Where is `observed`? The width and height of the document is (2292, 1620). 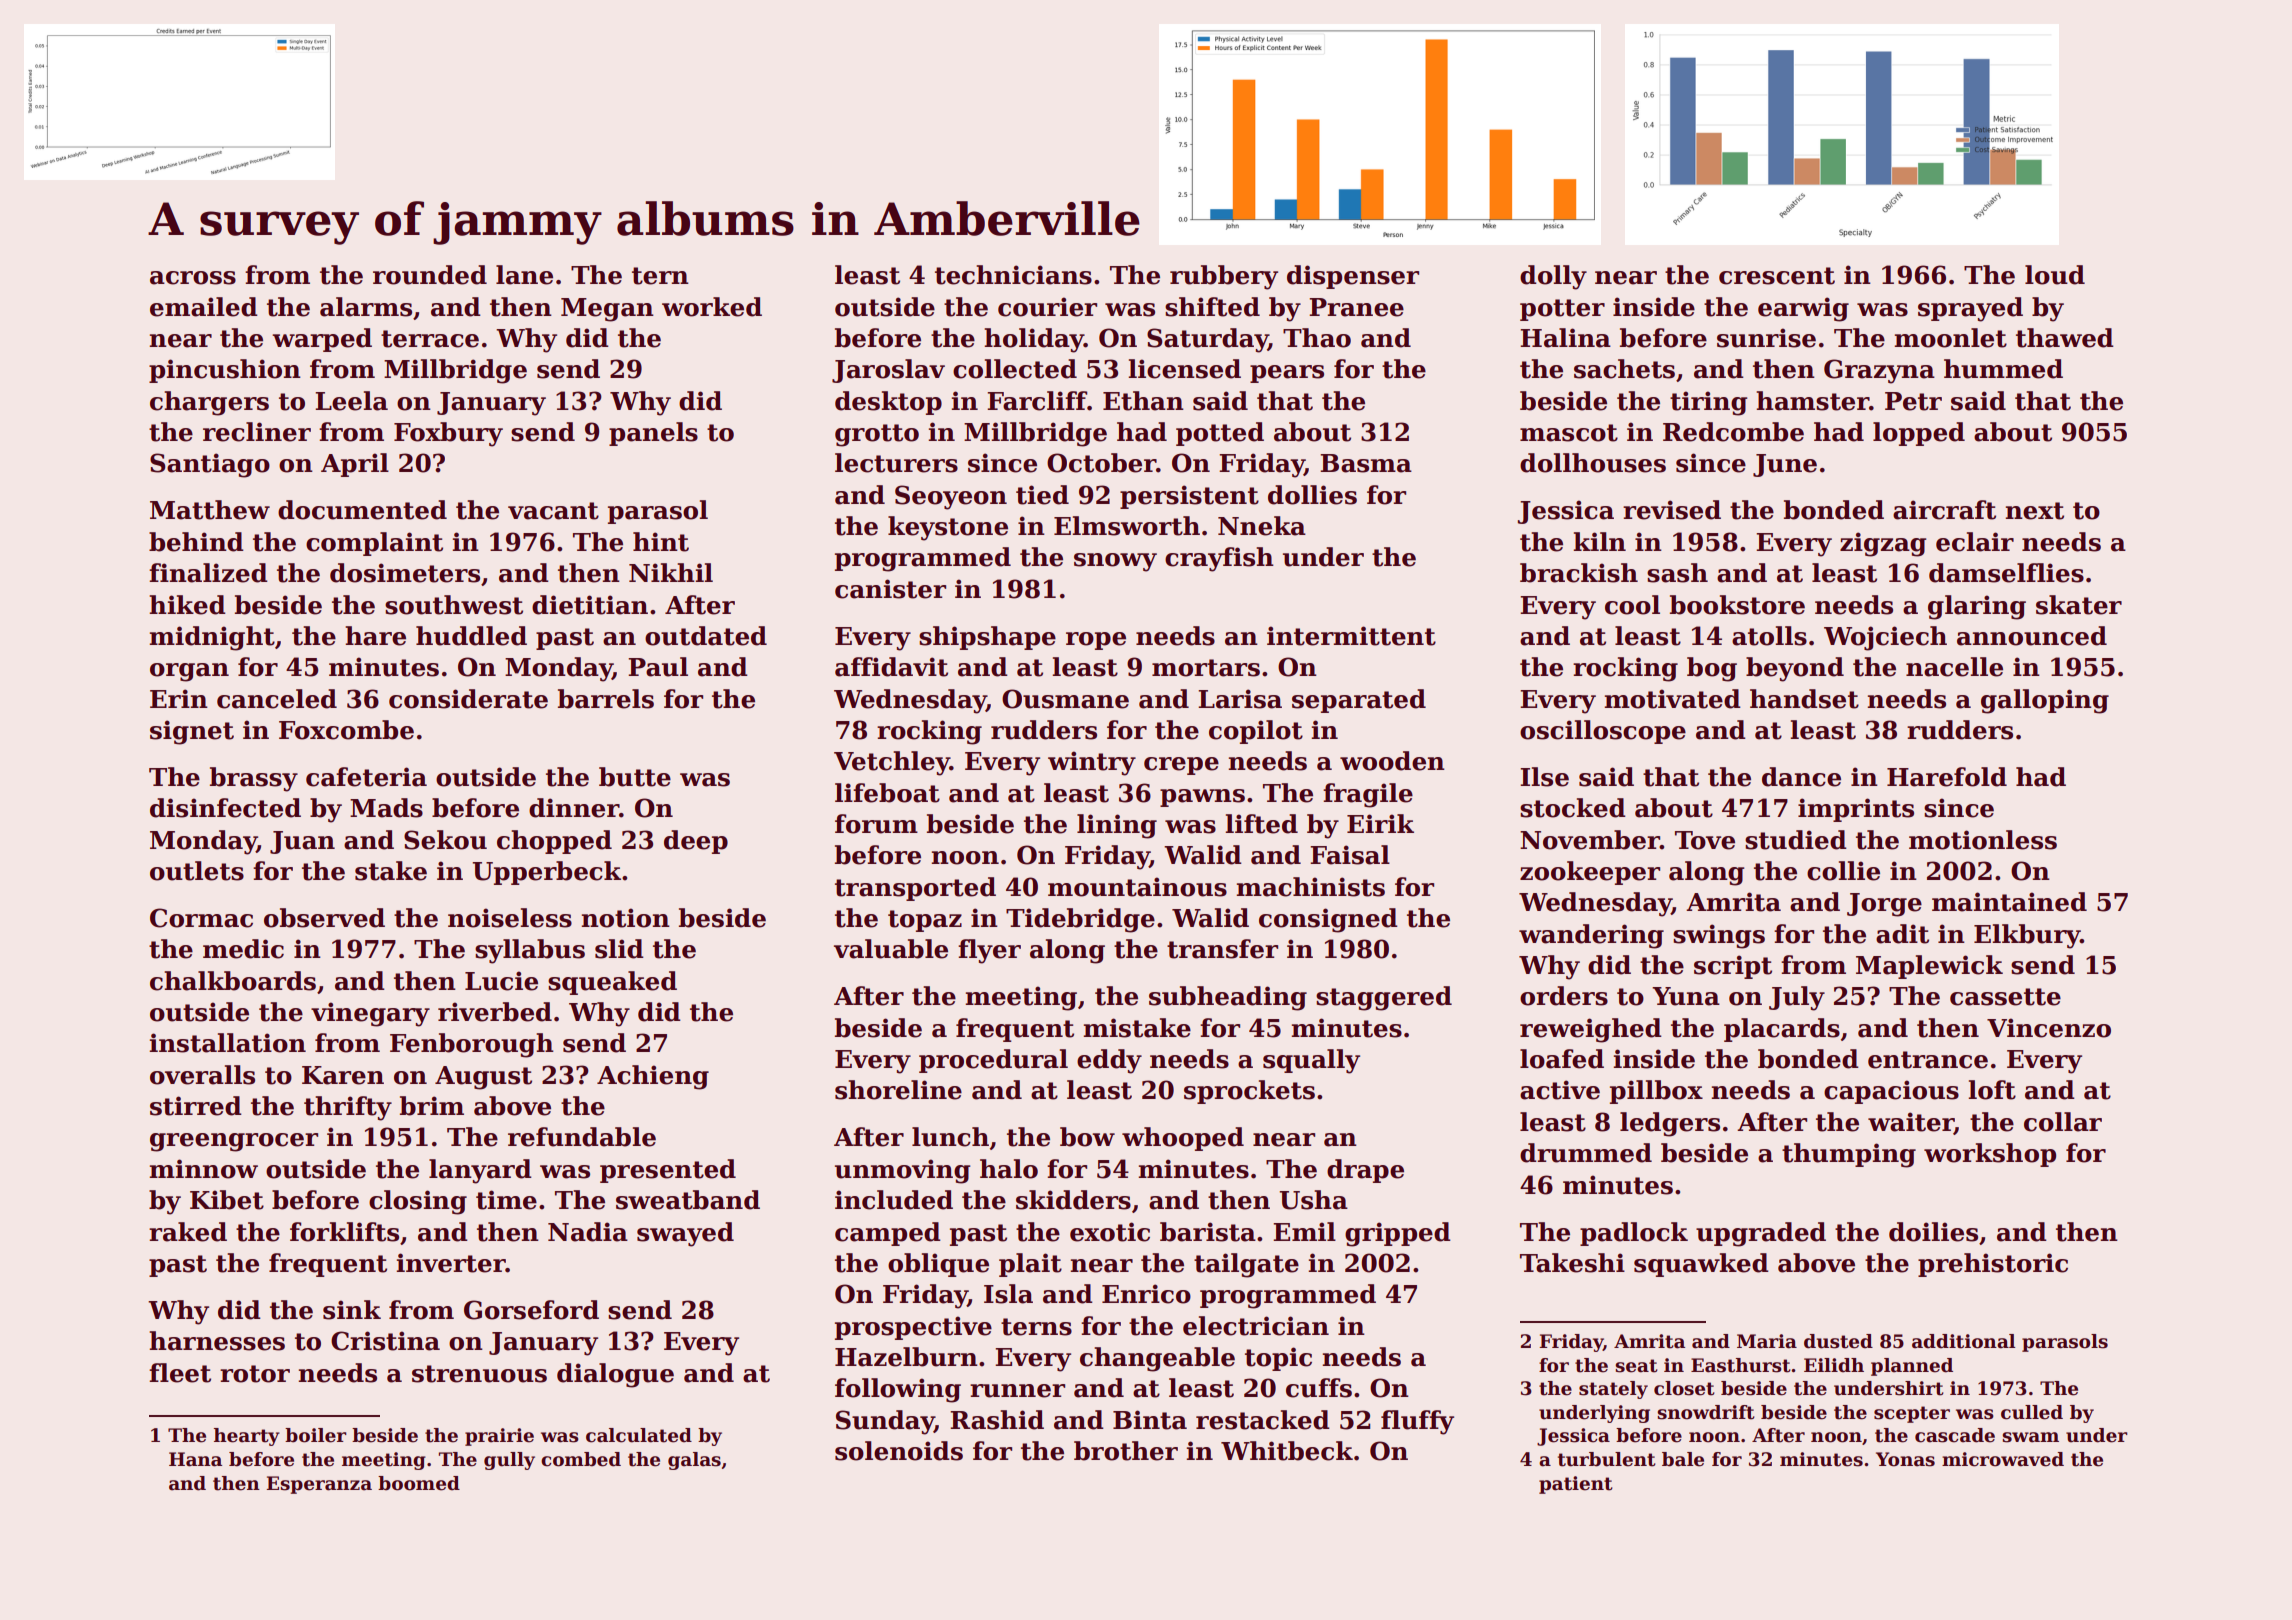
observed is located at coordinates (324, 918).
